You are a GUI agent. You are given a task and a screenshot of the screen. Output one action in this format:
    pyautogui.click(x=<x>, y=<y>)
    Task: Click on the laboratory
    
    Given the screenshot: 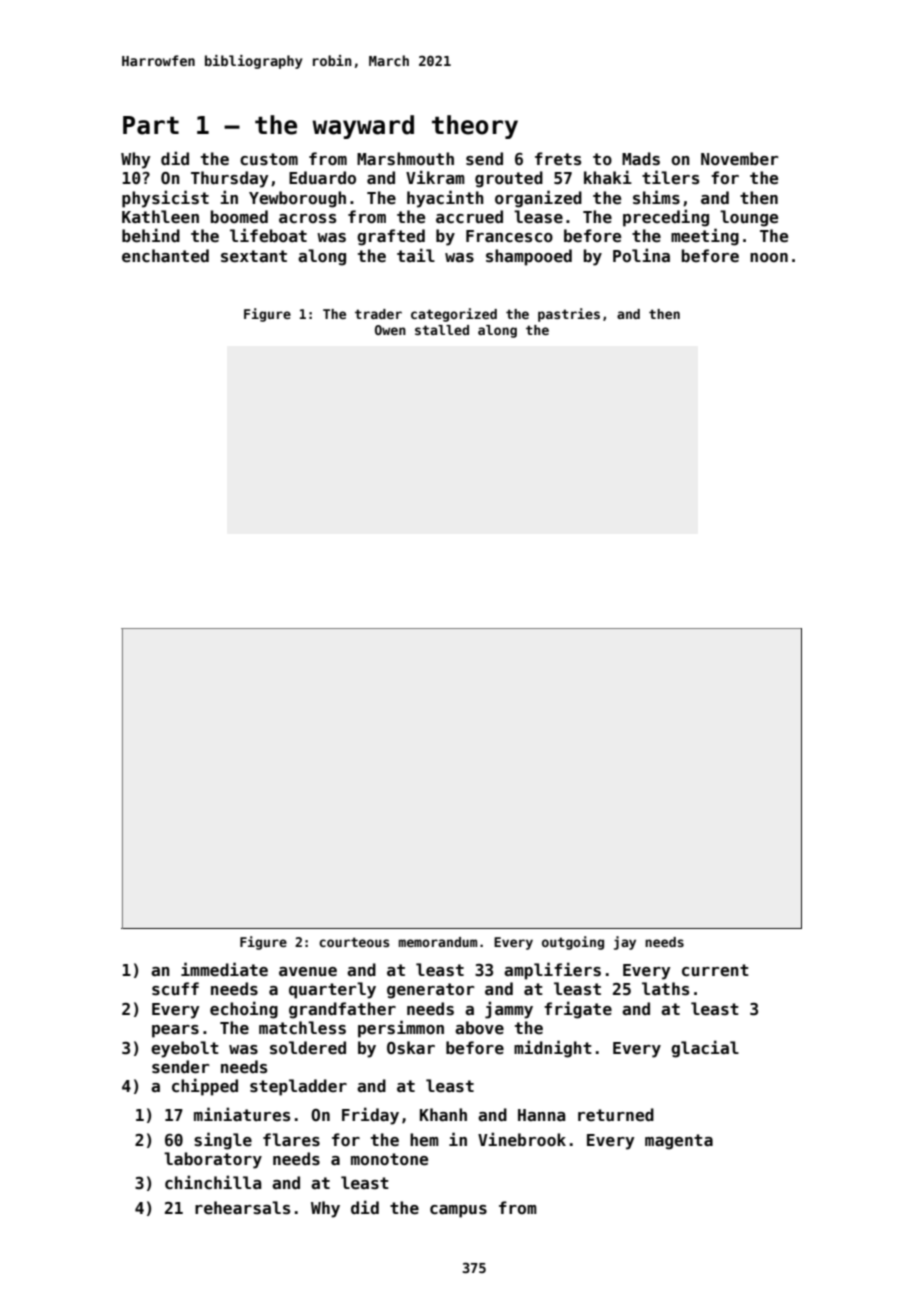 What is the action you would take?
    pyautogui.click(x=213, y=1160)
